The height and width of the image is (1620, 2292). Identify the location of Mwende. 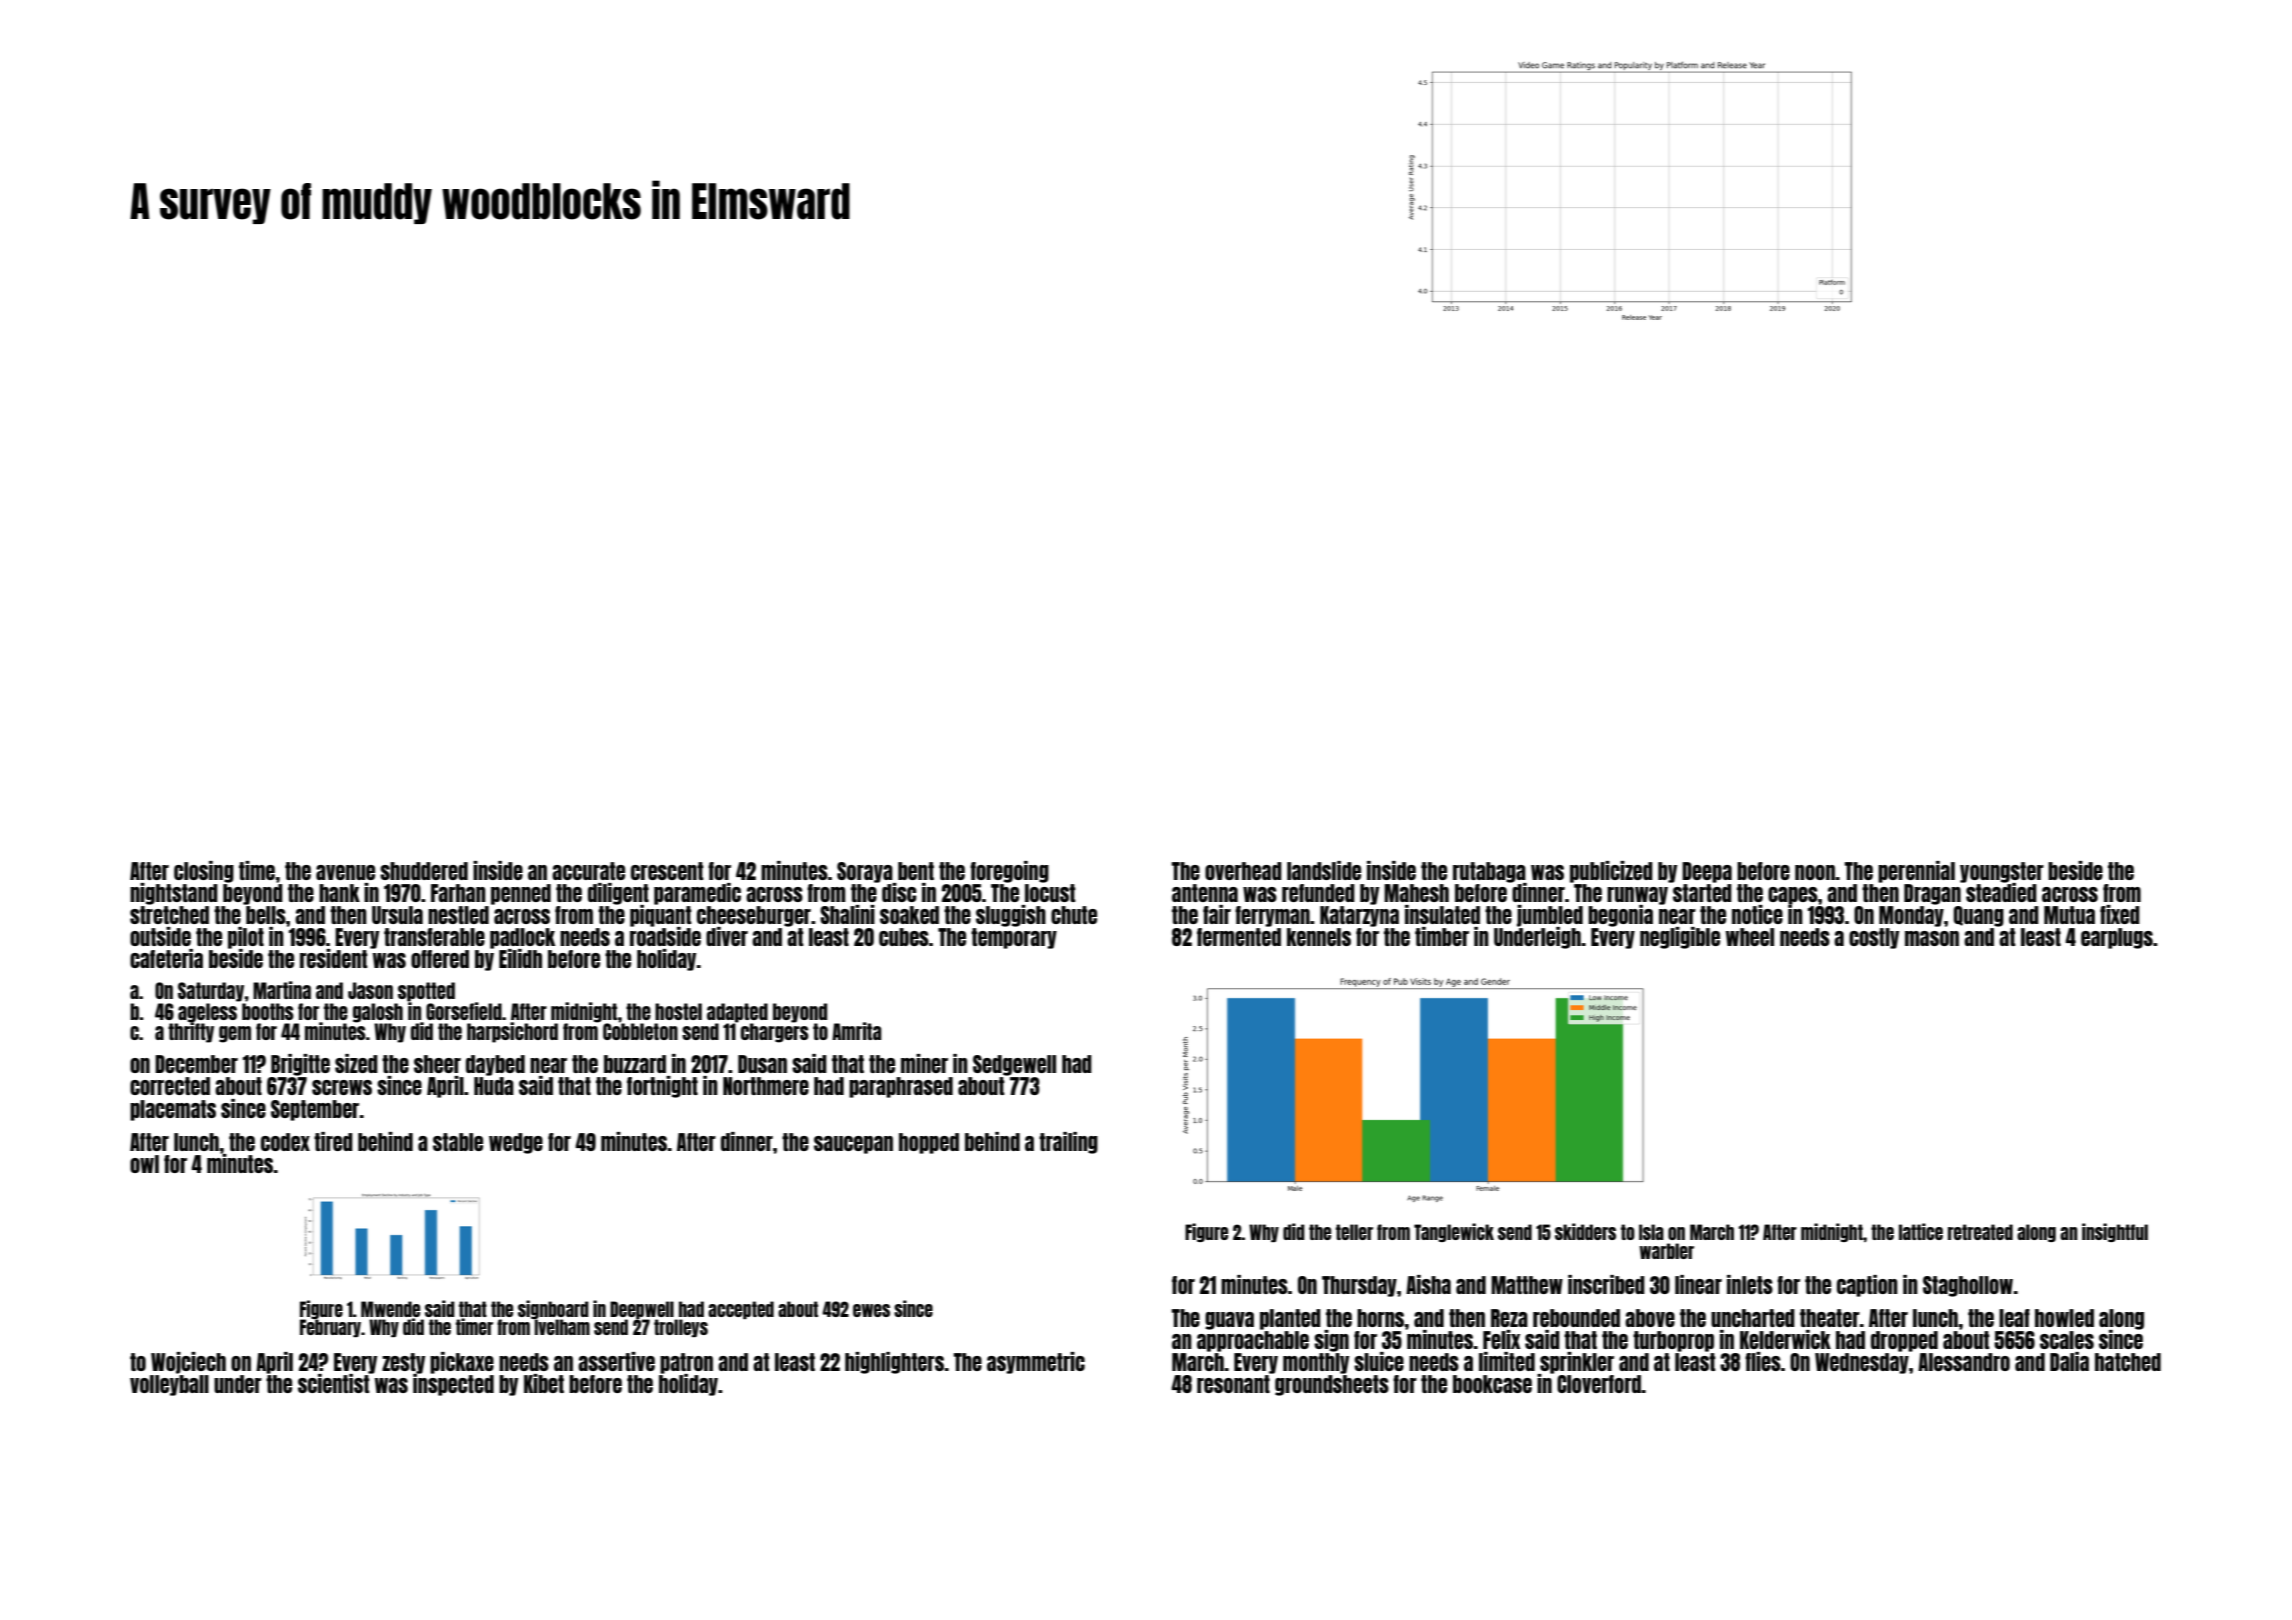
(390, 1309).
